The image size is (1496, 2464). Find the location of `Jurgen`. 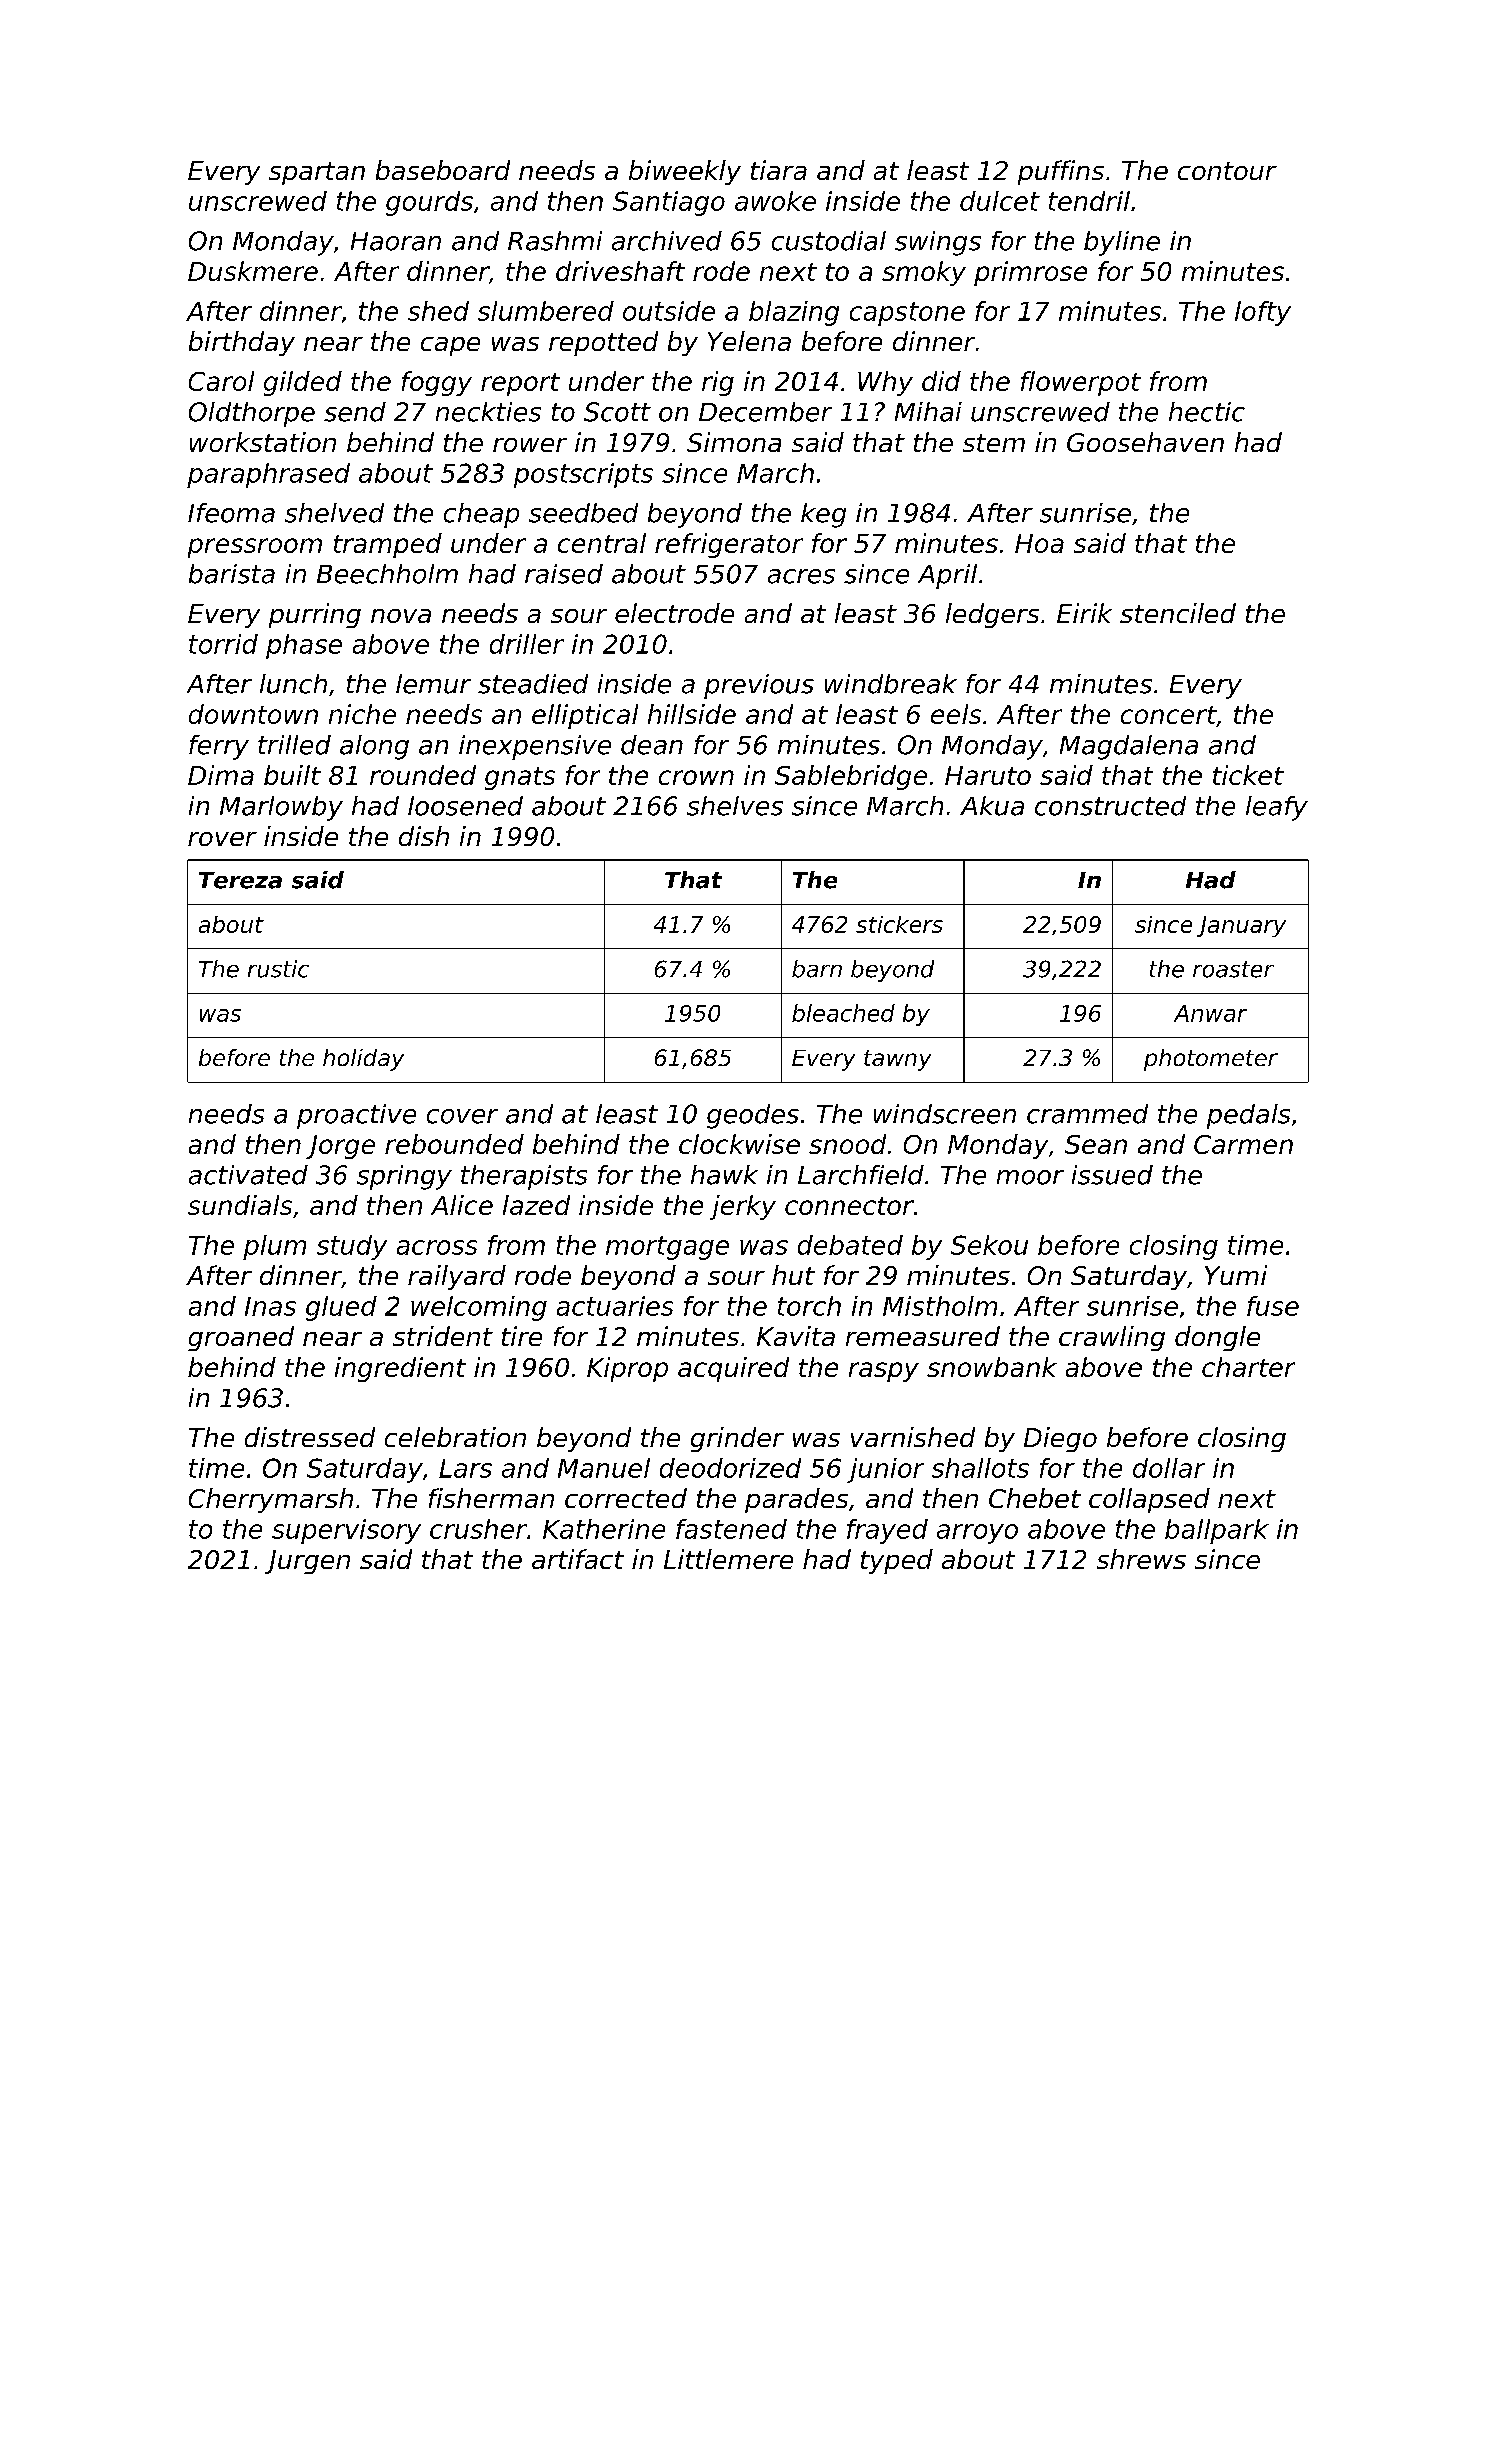

Jurgen is located at coordinates (307, 1562).
